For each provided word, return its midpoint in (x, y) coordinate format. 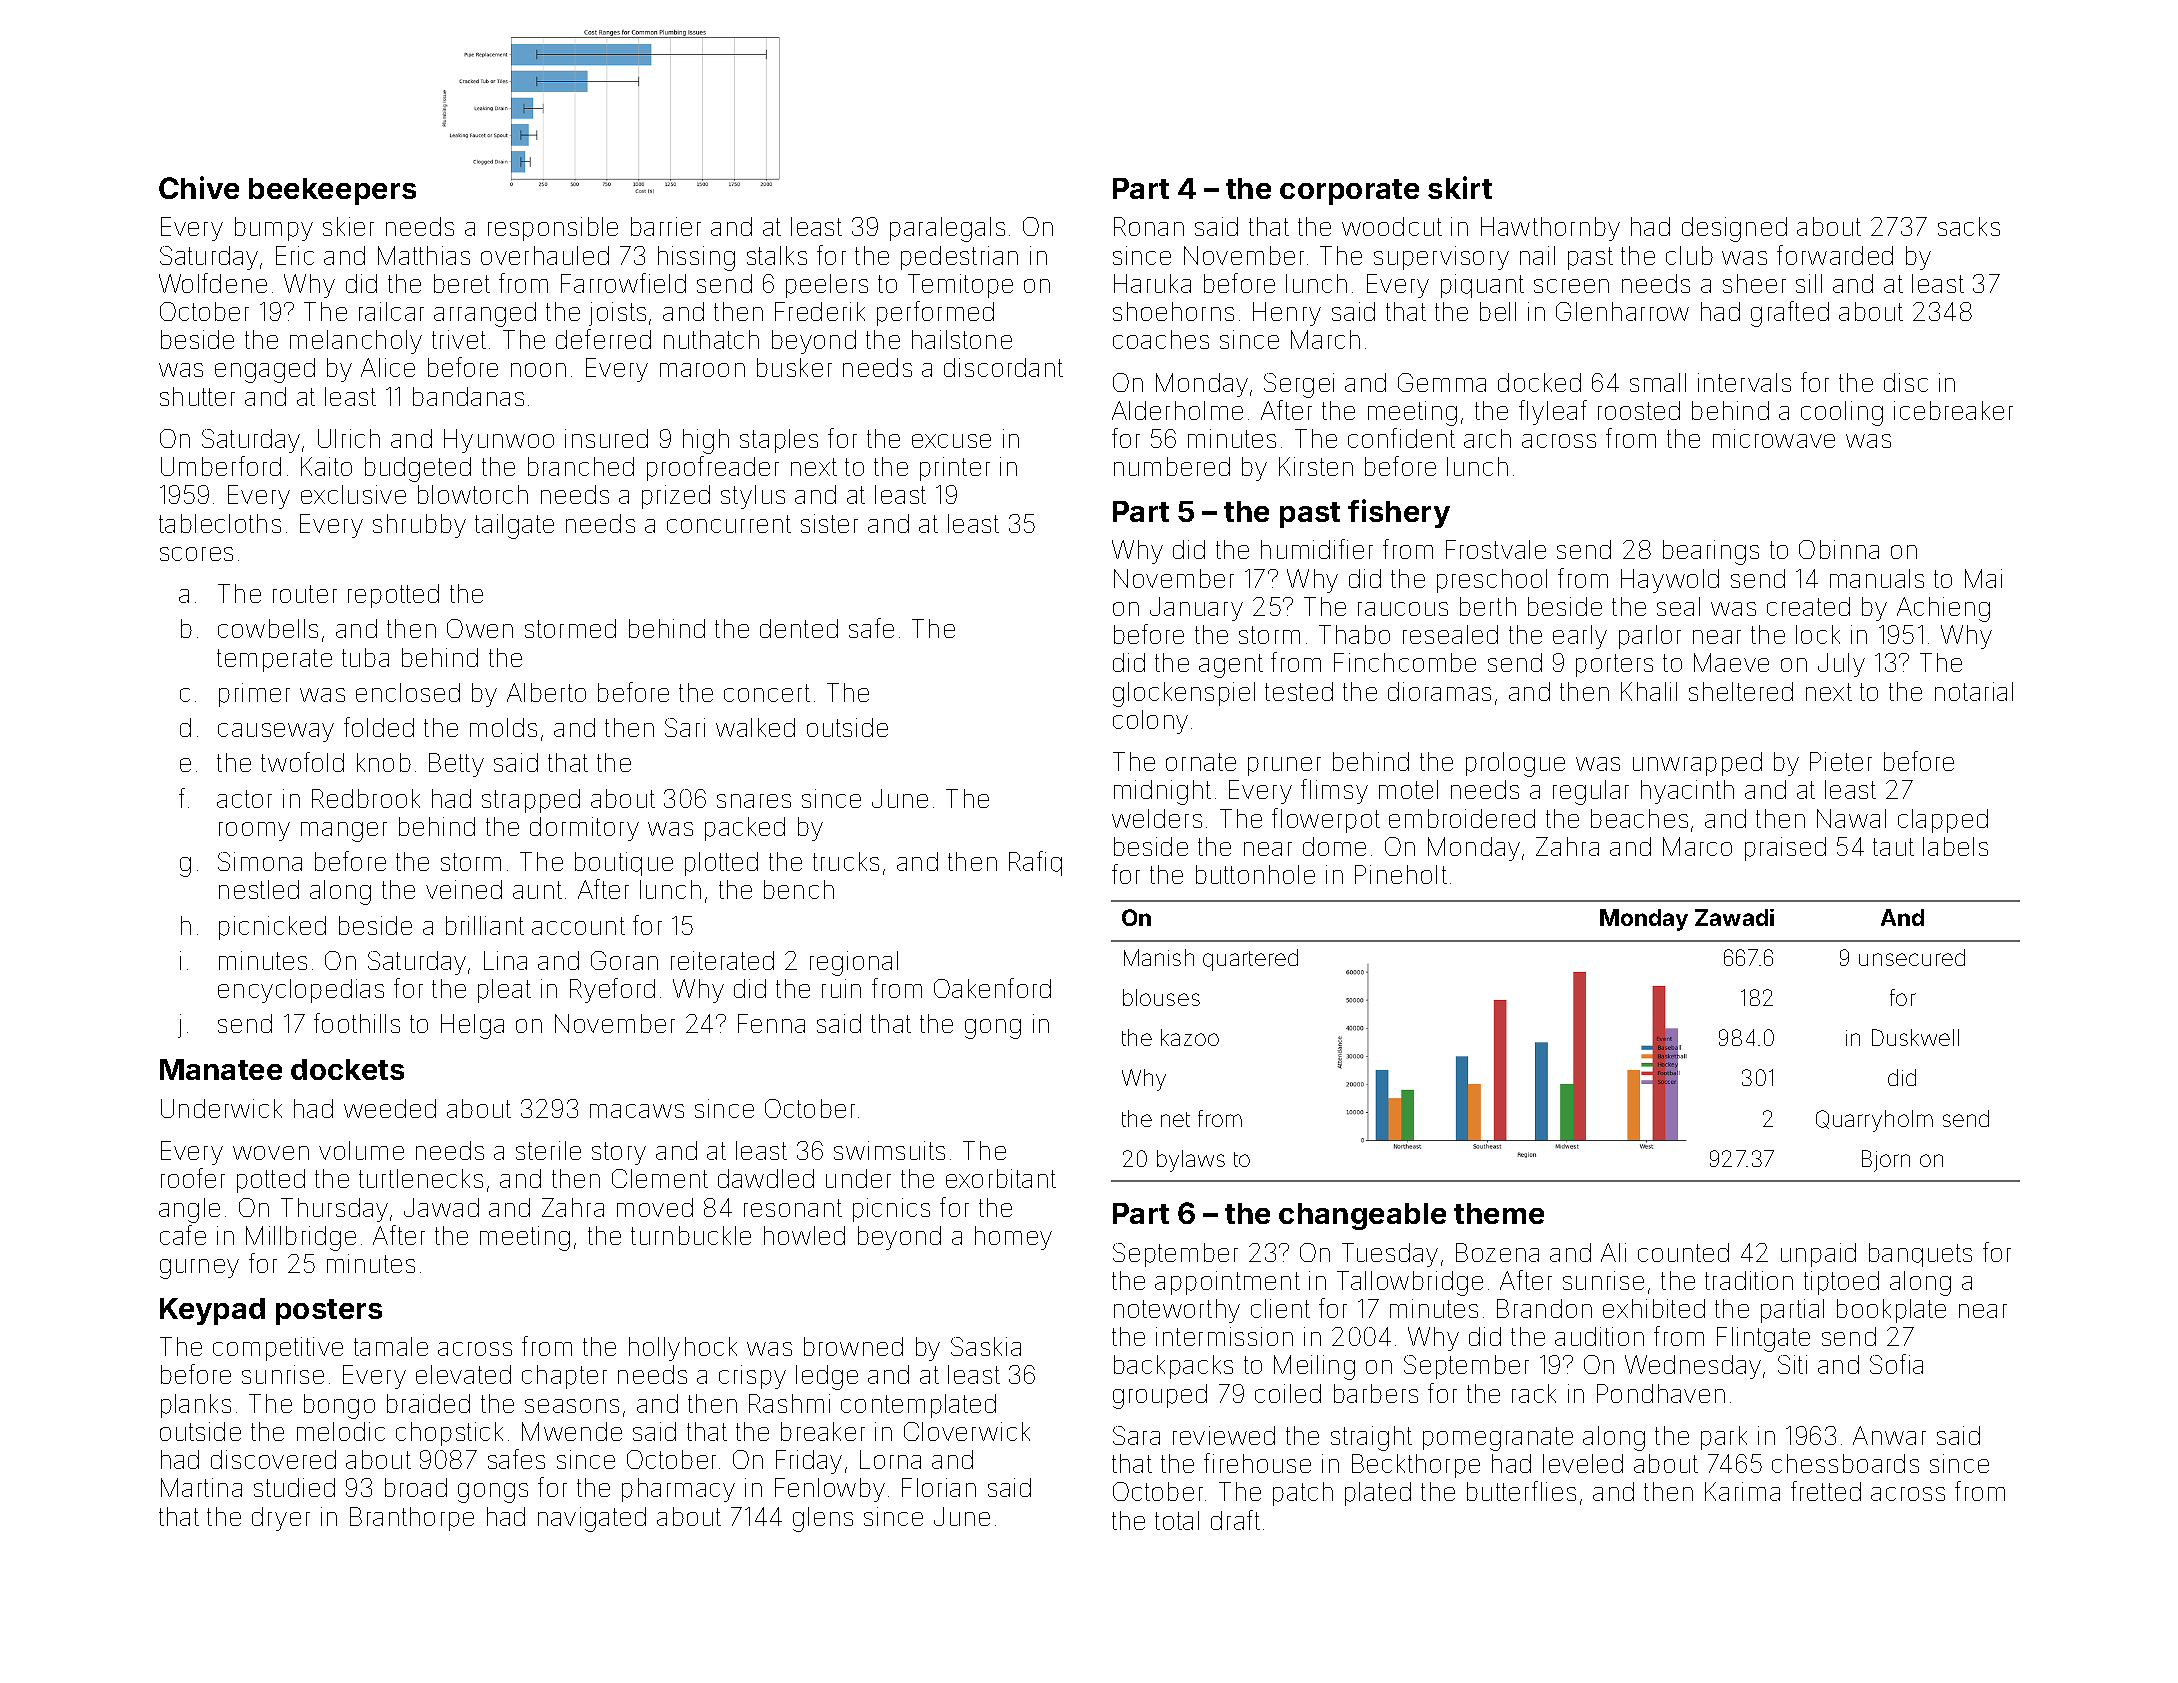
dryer (281, 1519)
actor (244, 799)
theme (1499, 1213)
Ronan (1149, 226)
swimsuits (889, 1150)
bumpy (274, 229)
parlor (1650, 637)
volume (361, 1150)
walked (755, 727)
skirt (1460, 187)
